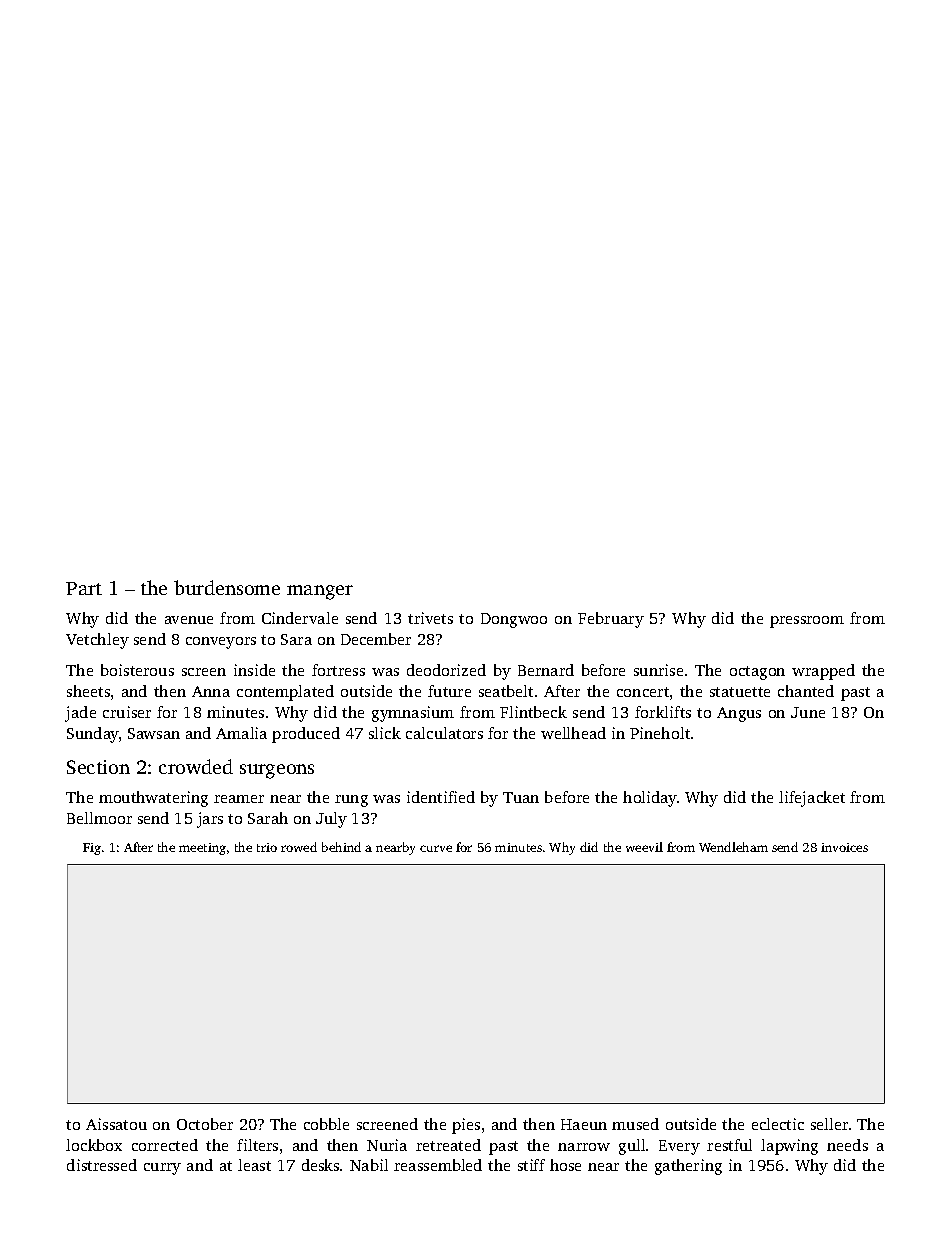 This page has height=1233, width=952. What do you see at coordinates (807, 622) in the page?
I see `pressroom` at bounding box center [807, 622].
